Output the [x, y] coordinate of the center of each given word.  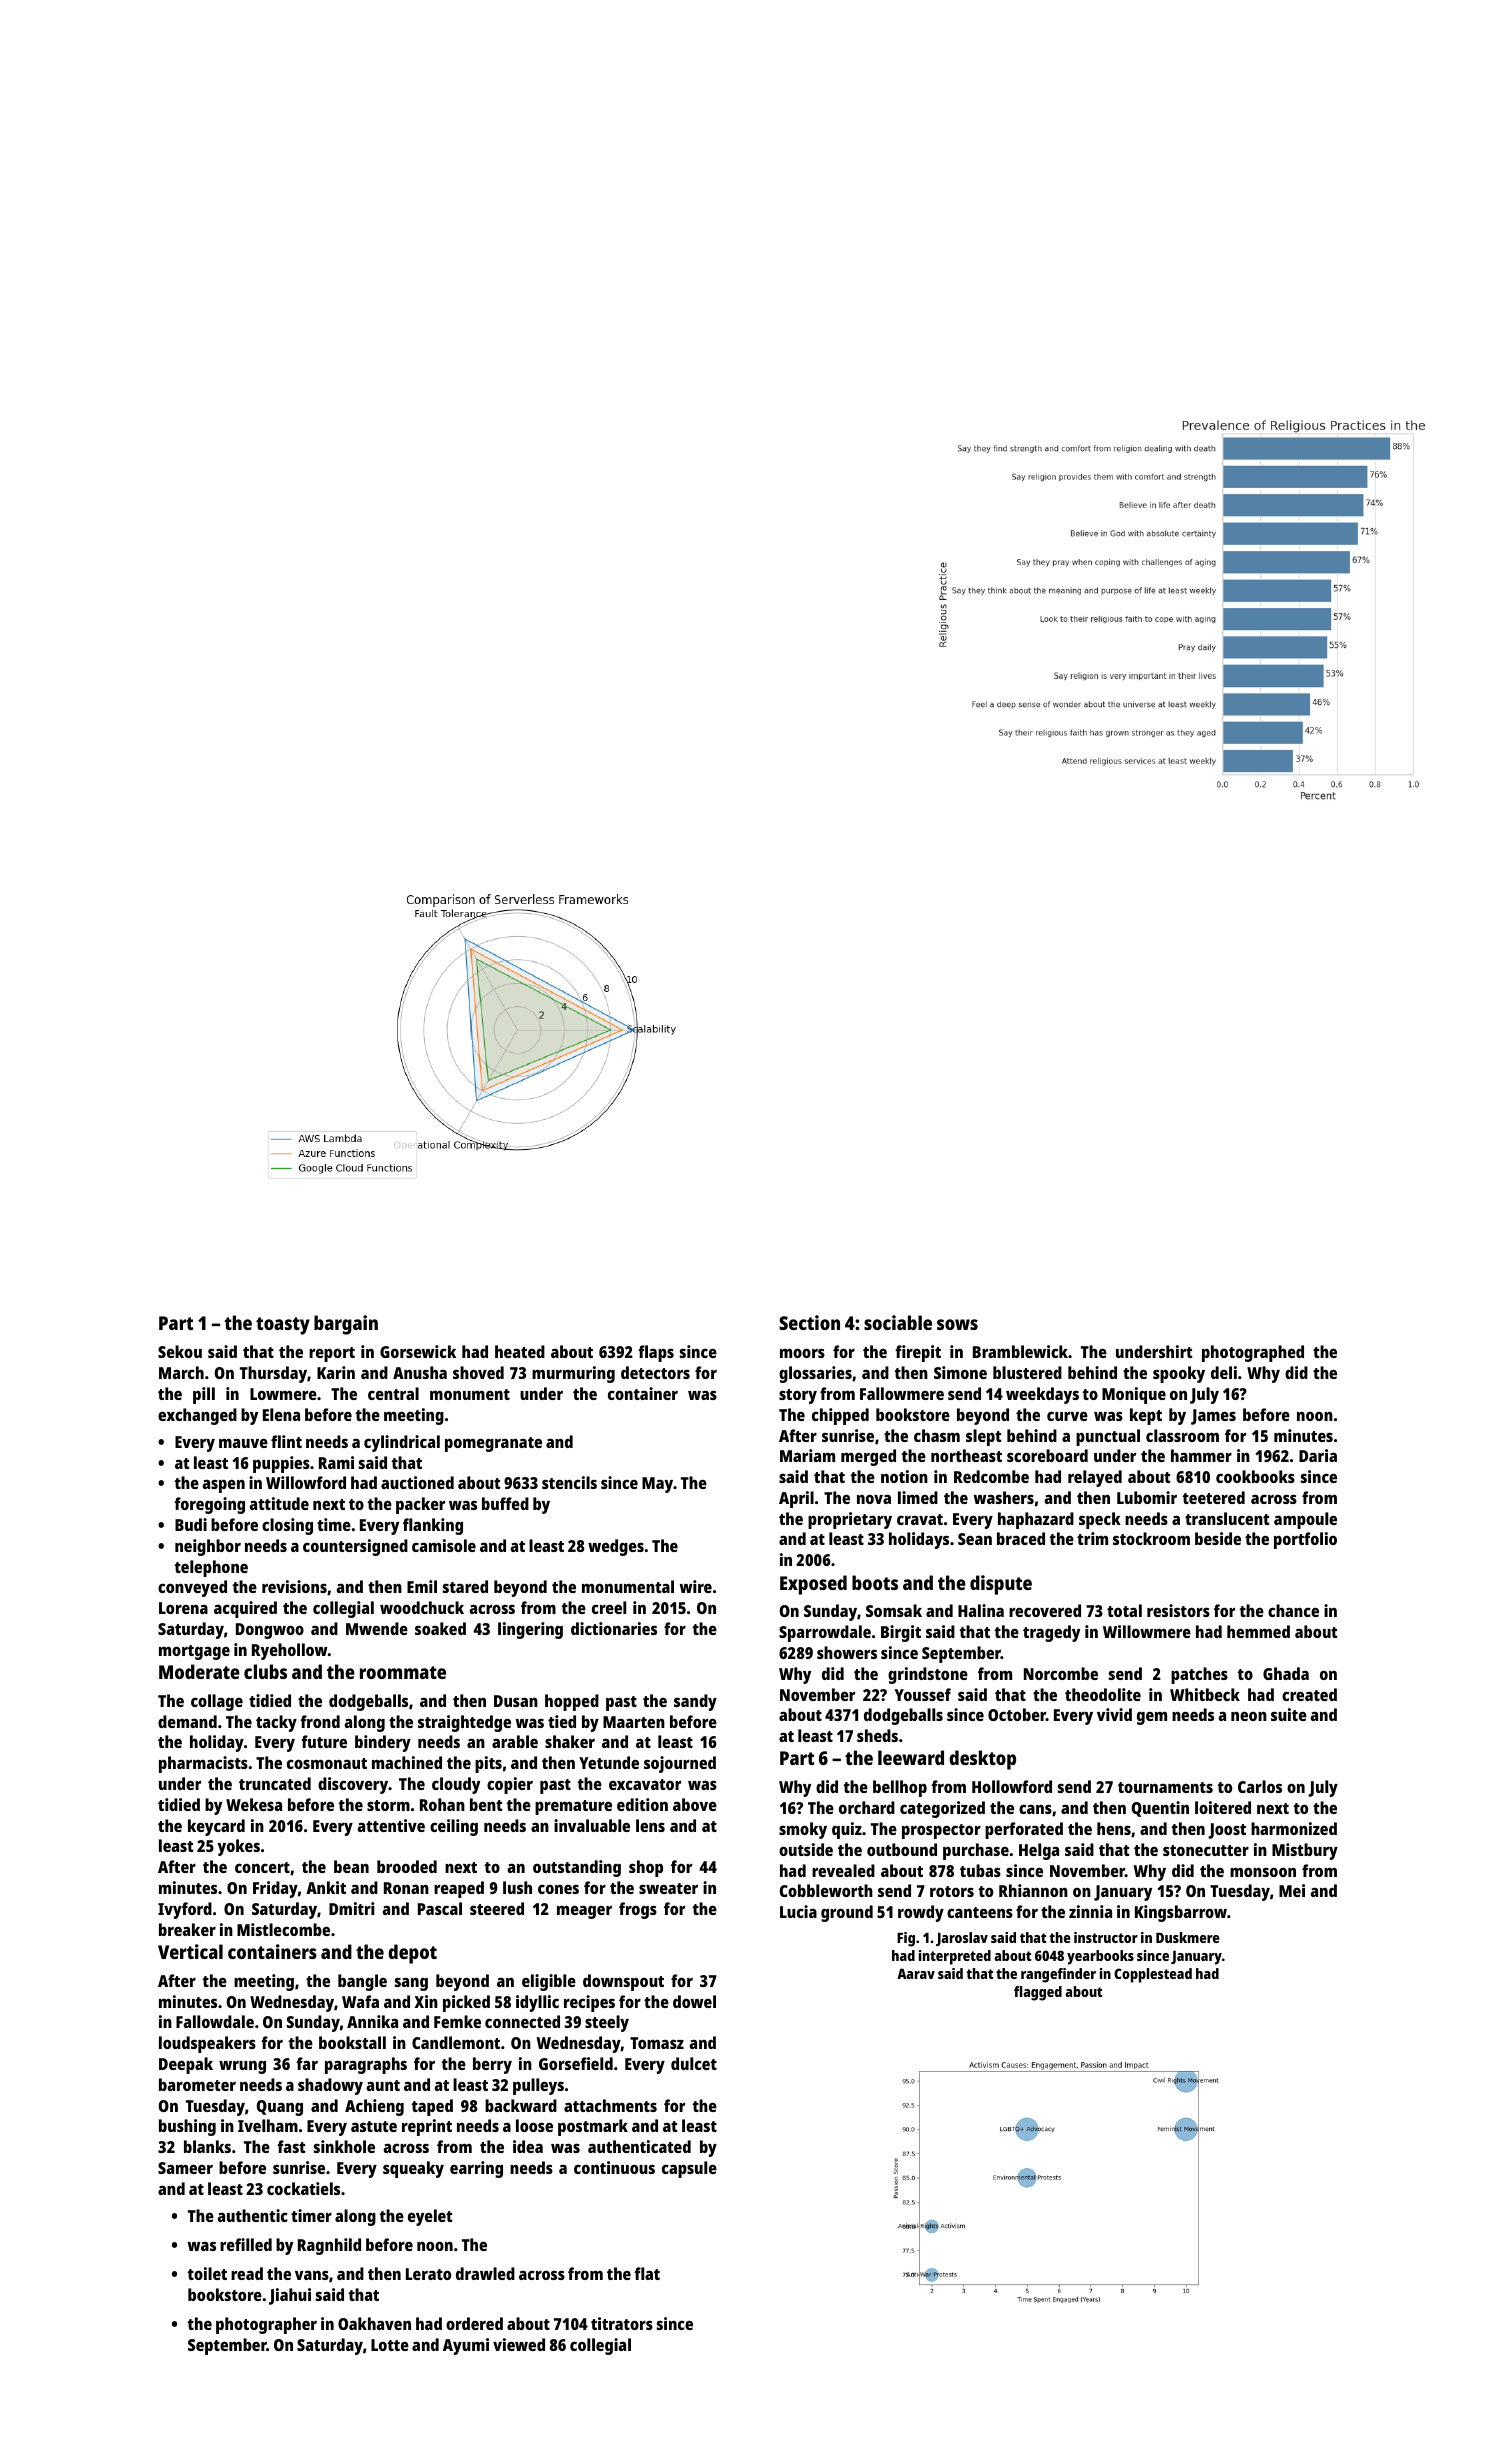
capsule [689, 2169]
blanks [207, 2146]
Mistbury [1305, 1851]
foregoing [209, 1505]
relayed [1095, 1478]
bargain [346, 1325]
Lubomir [1147, 1497]
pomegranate [493, 1444]
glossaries [815, 1374]
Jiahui [290, 2296]
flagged [1038, 1993]
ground [847, 1913]
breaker [187, 1929]
